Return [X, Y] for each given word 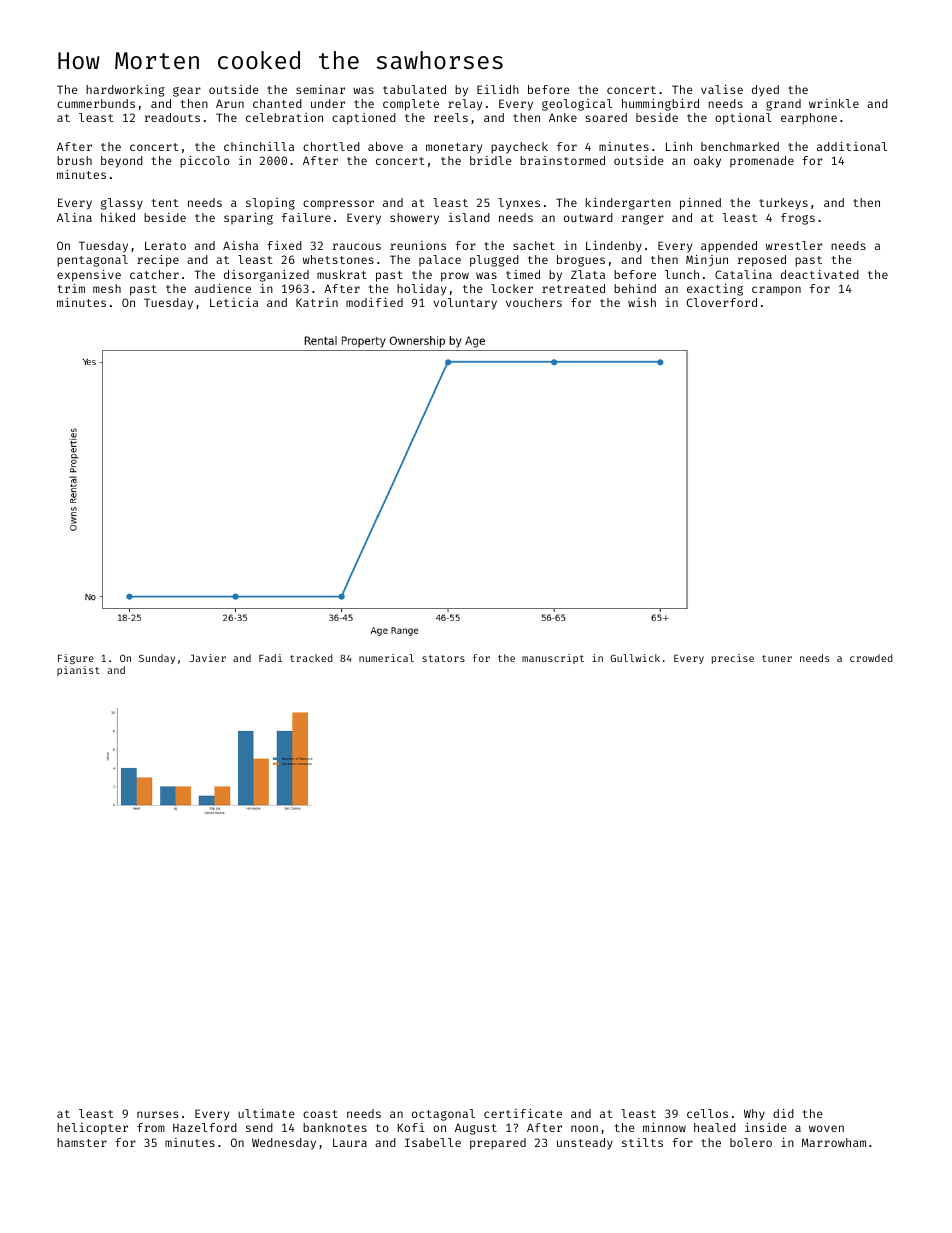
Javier [208, 658]
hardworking [125, 91]
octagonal [443, 1115]
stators [443, 658]
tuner [777, 658]
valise [722, 89]
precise [733, 659]
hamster [82, 1142]
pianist [78, 671]
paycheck [519, 148]
